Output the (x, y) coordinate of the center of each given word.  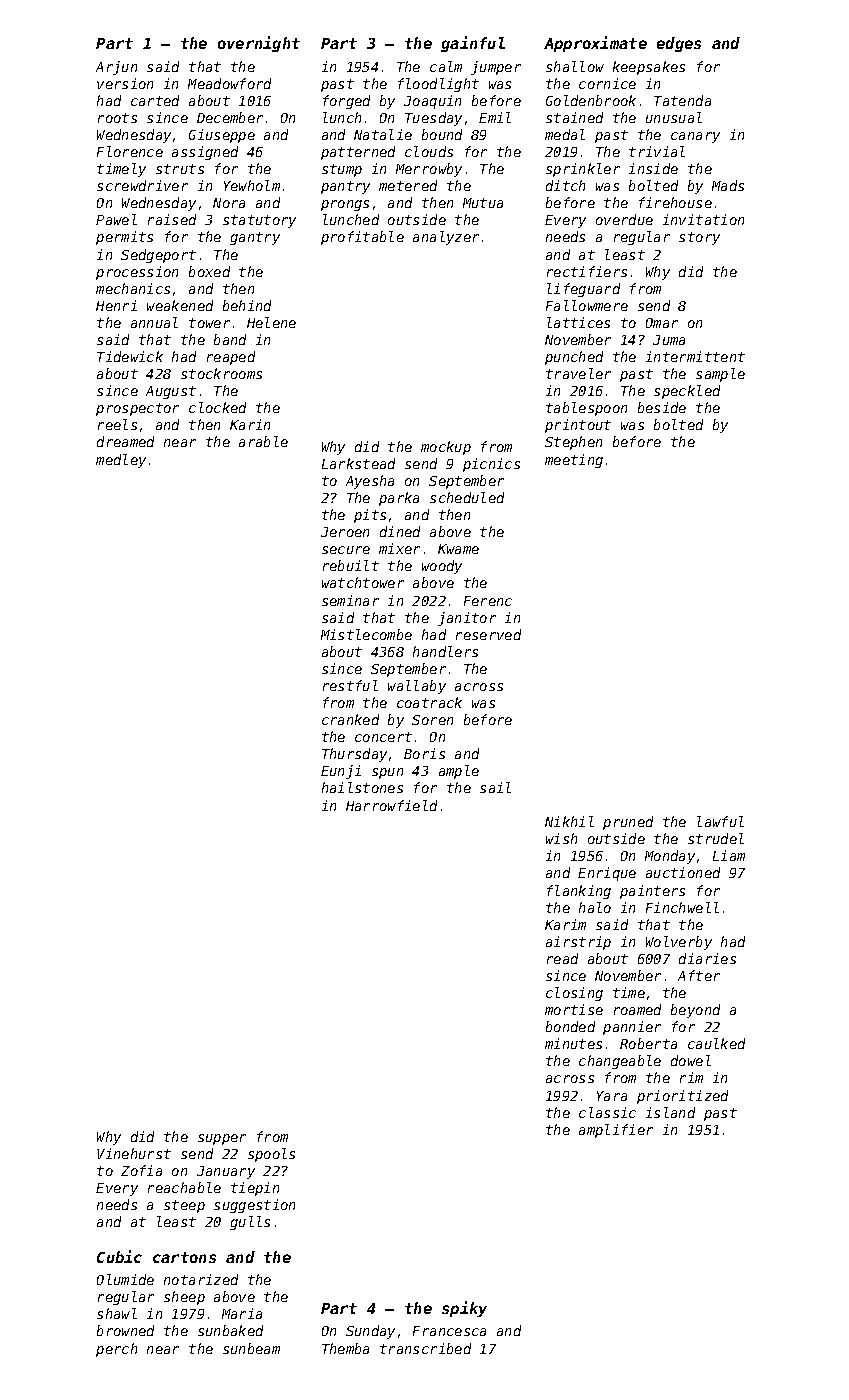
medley (121, 461)
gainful (473, 44)
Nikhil (569, 821)
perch (116, 1350)
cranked (350, 719)
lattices (578, 322)
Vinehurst (134, 1153)
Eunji (341, 772)
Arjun (116, 68)
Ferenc (488, 601)
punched (574, 358)
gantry (255, 238)
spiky (464, 1309)
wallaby (417, 687)
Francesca (449, 1331)
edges (679, 44)
